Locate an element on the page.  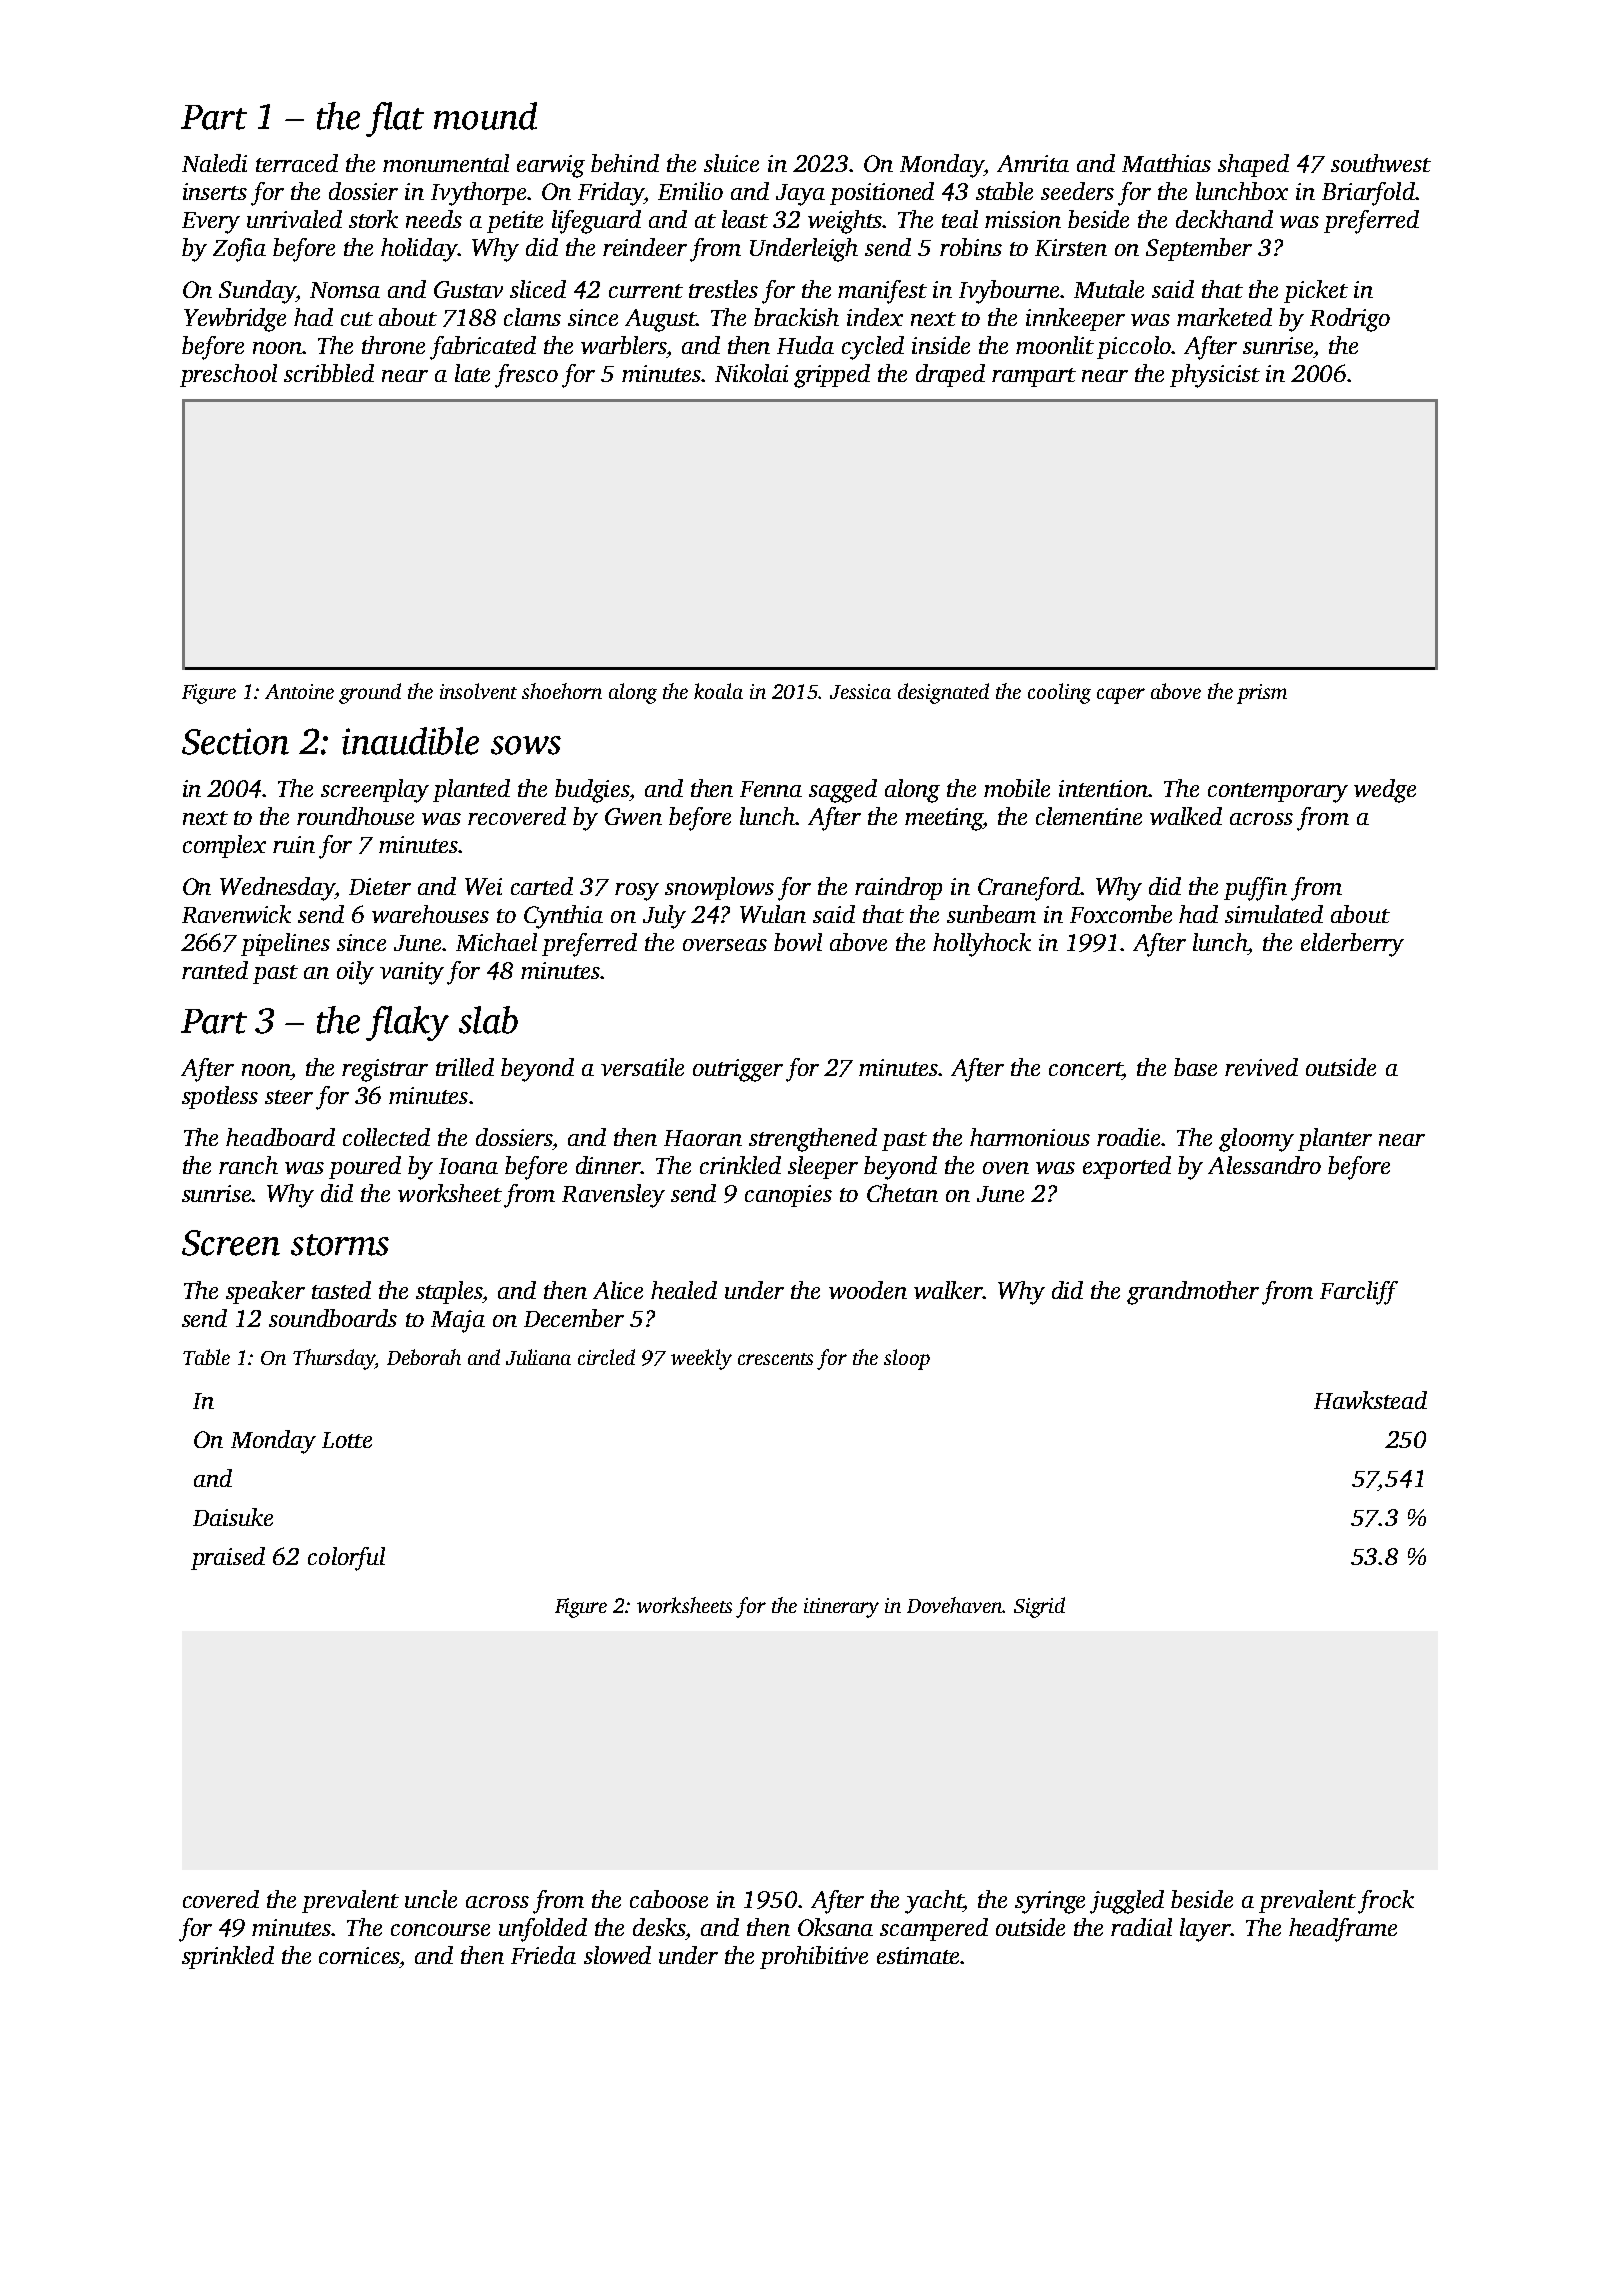
headframe is located at coordinates (1343, 1930).
